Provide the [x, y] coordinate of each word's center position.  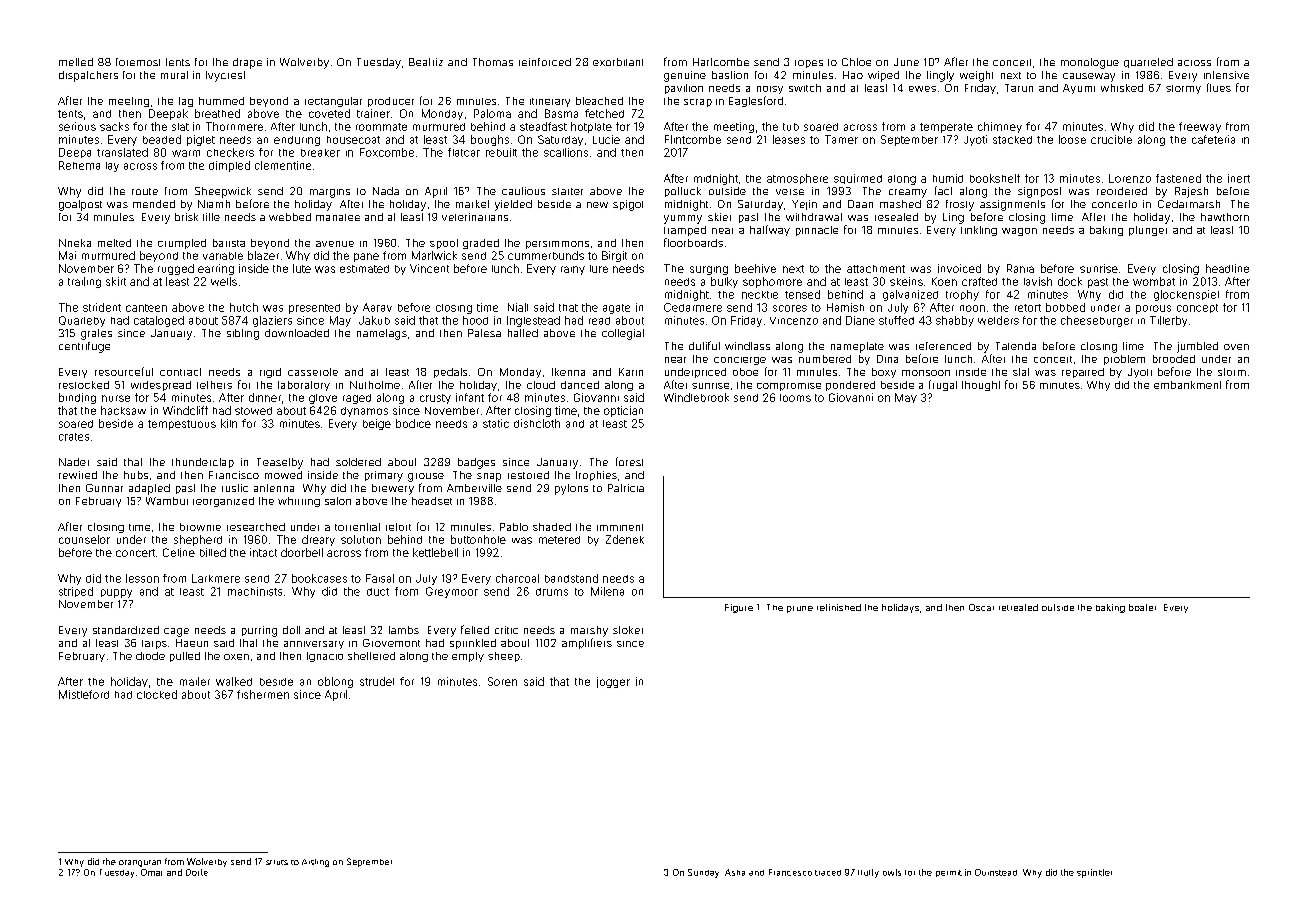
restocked [84, 385]
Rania [1020, 268]
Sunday [703, 873]
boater [1142, 607]
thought [981, 386]
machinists [255, 591]
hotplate [591, 127]
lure [599, 269]
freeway [1200, 127]
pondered [850, 386]
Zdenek [625, 539]
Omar [151, 872]
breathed [217, 113]
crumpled [182, 244]
